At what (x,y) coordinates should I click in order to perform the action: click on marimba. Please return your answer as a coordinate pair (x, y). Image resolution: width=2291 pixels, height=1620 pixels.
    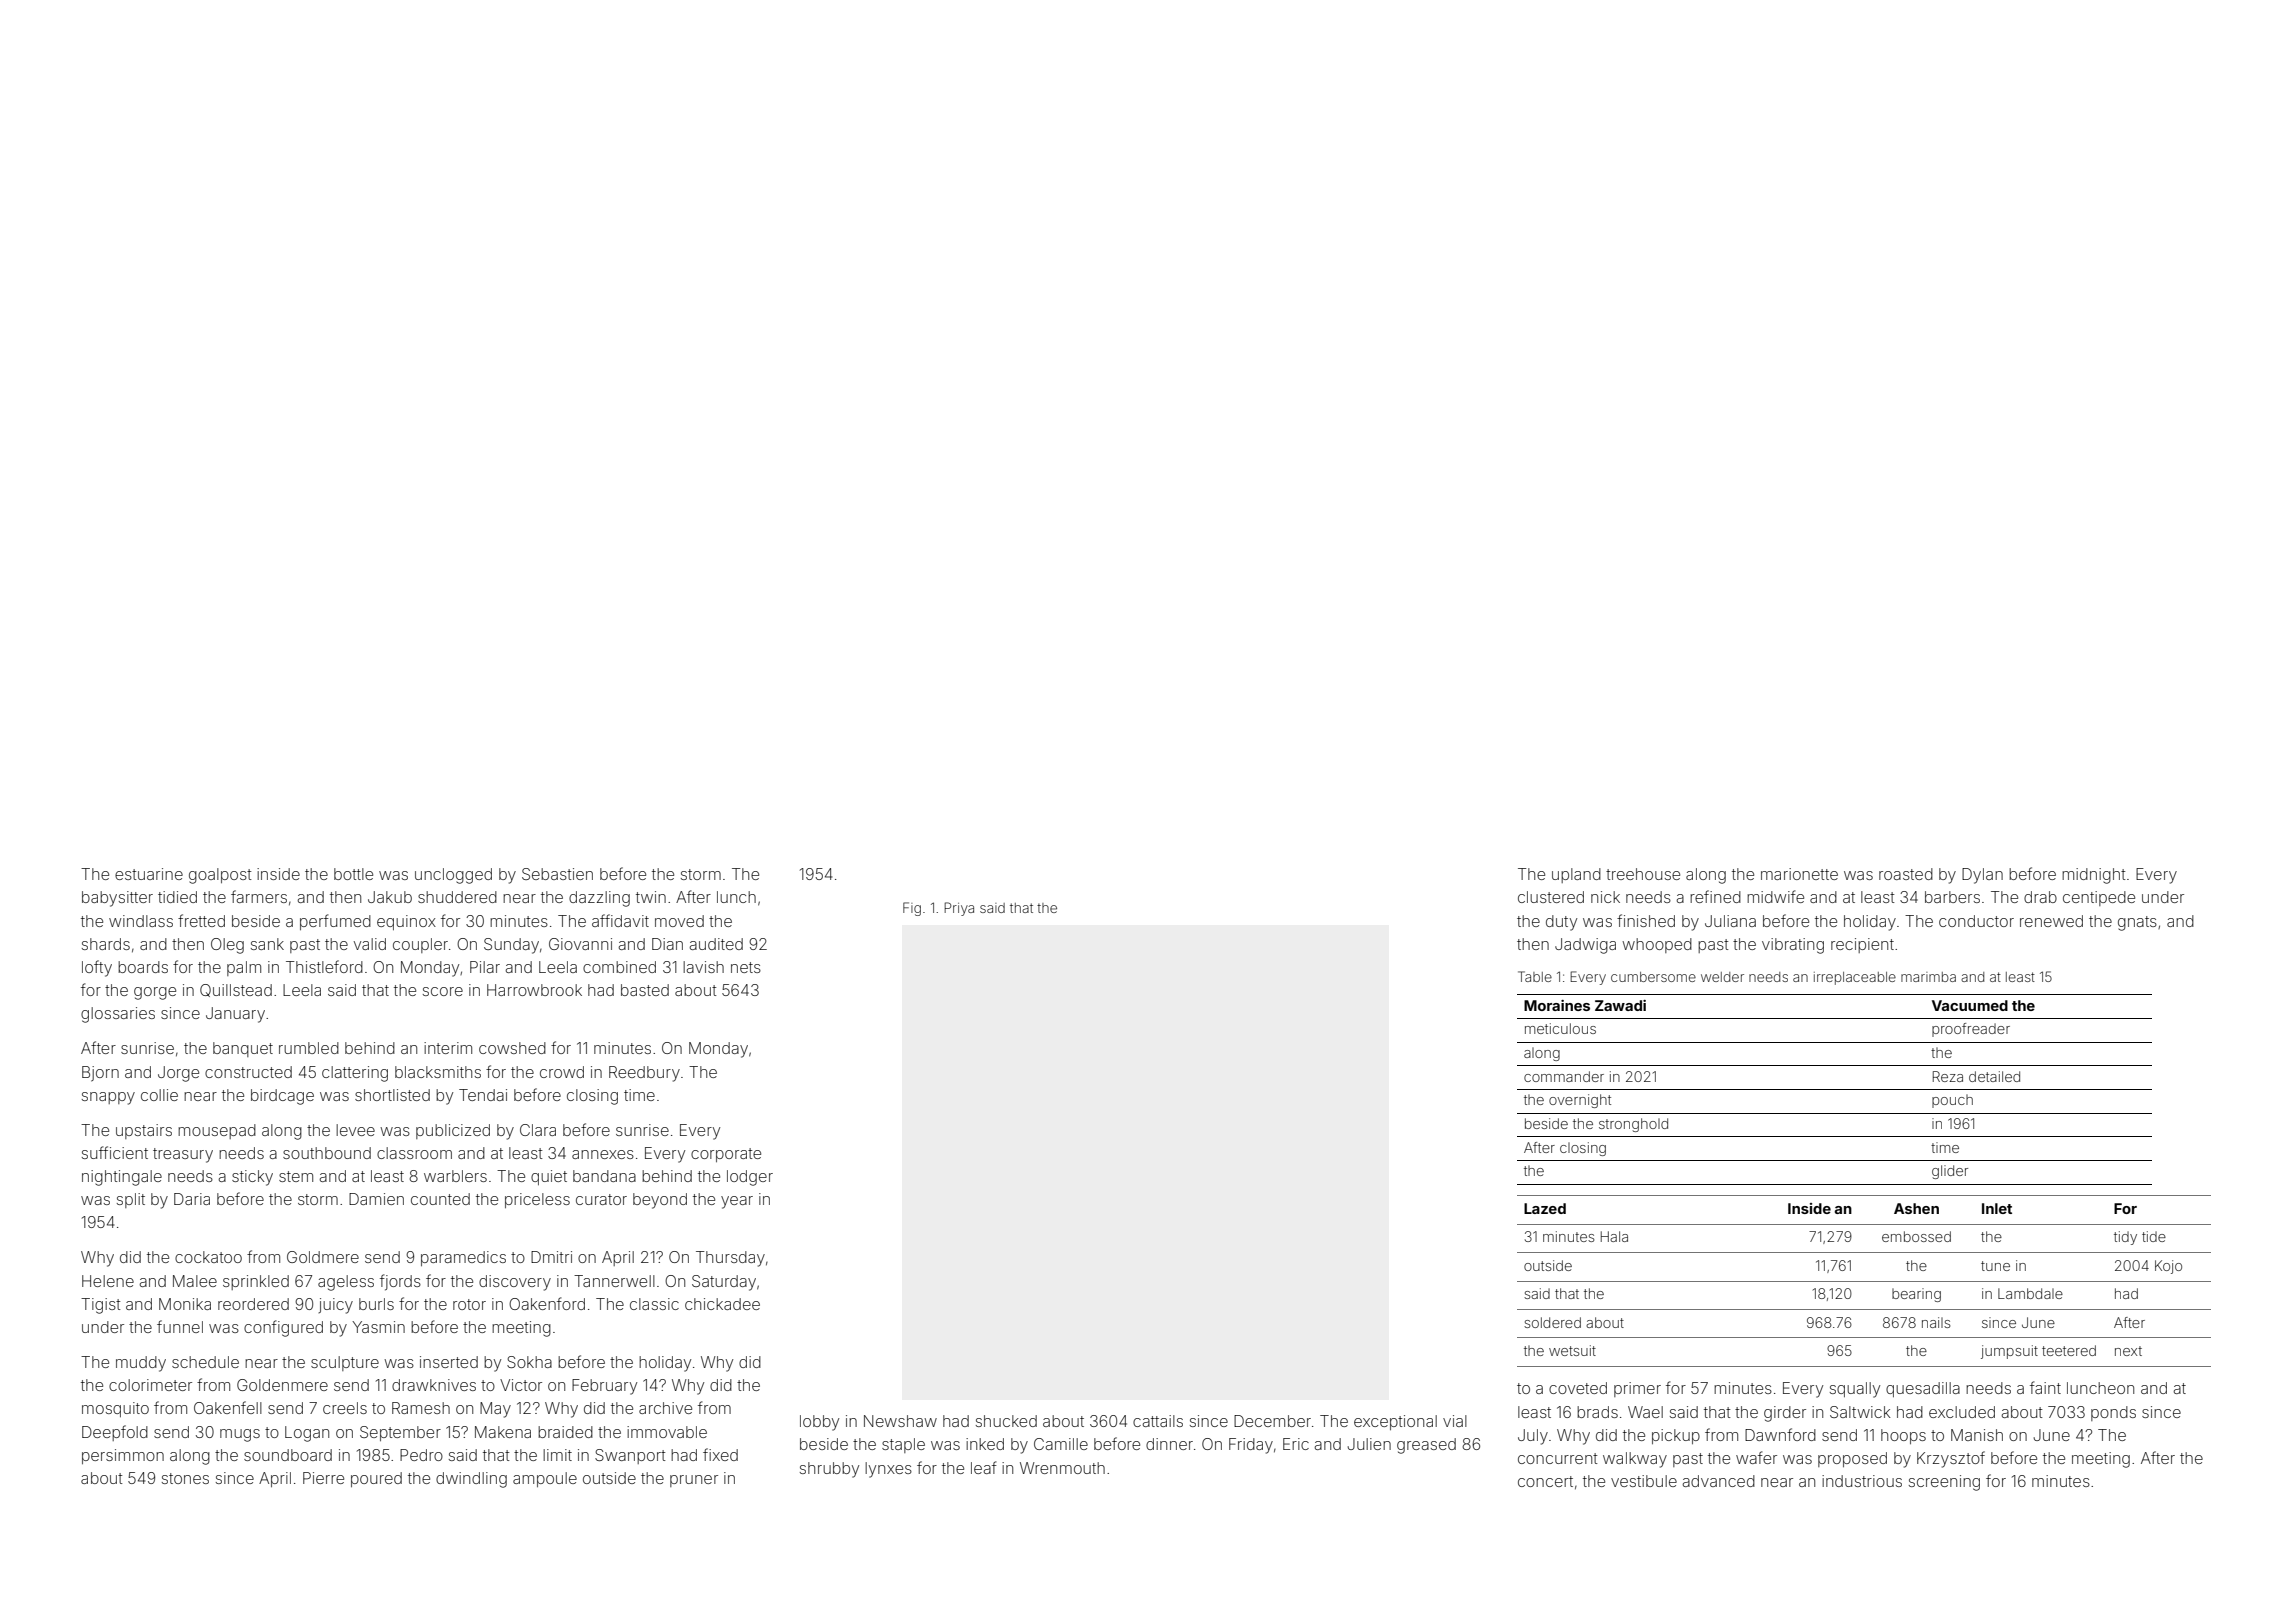
    Looking at the image, I should click on (1928, 977).
